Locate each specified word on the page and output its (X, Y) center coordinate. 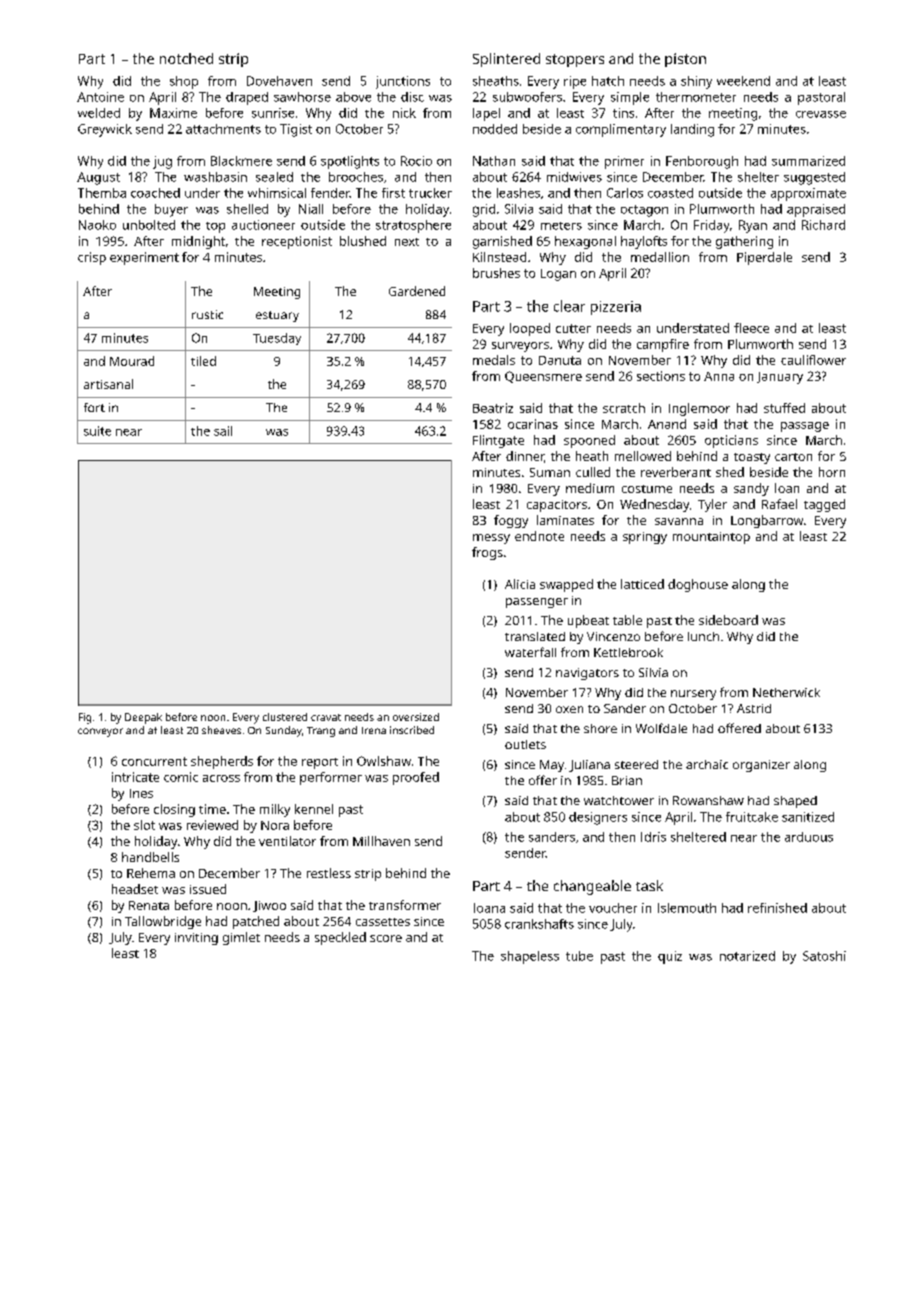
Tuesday (277, 339)
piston (685, 60)
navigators (587, 674)
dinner (525, 456)
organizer (761, 766)
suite (97, 431)
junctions (403, 82)
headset (135, 889)
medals (494, 360)
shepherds (222, 762)
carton (793, 457)
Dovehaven (279, 81)
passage (805, 427)
